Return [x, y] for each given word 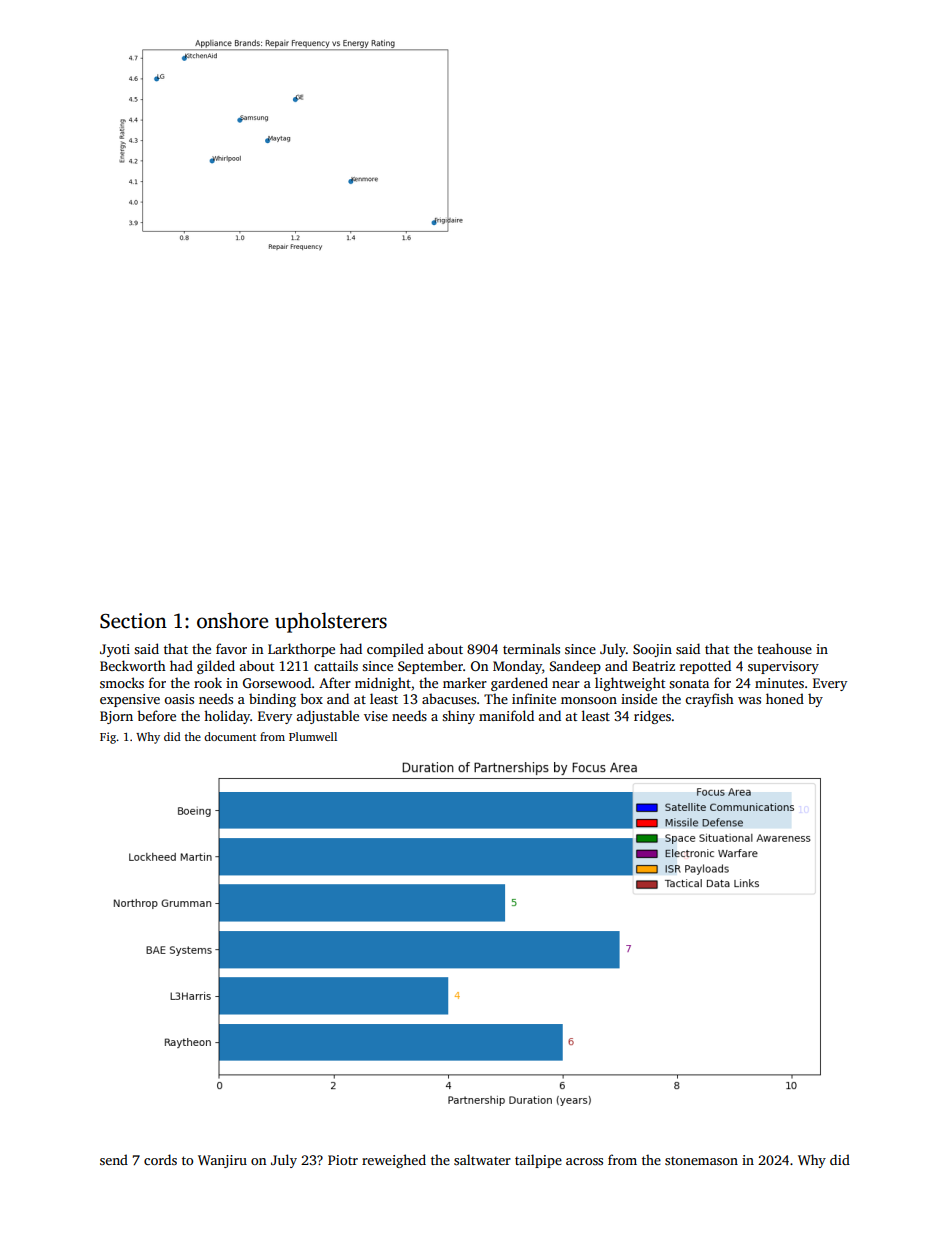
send [114, 1159]
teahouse [784, 648]
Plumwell [313, 736]
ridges [652, 717]
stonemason [701, 1160]
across [584, 1161]
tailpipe [538, 1161]
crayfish [709, 700]
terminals [531, 648]
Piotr [343, 1160]
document [230, 736]
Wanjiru [222, 1161]
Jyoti [115, 650]
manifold [506, 715]
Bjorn [116, 717]
